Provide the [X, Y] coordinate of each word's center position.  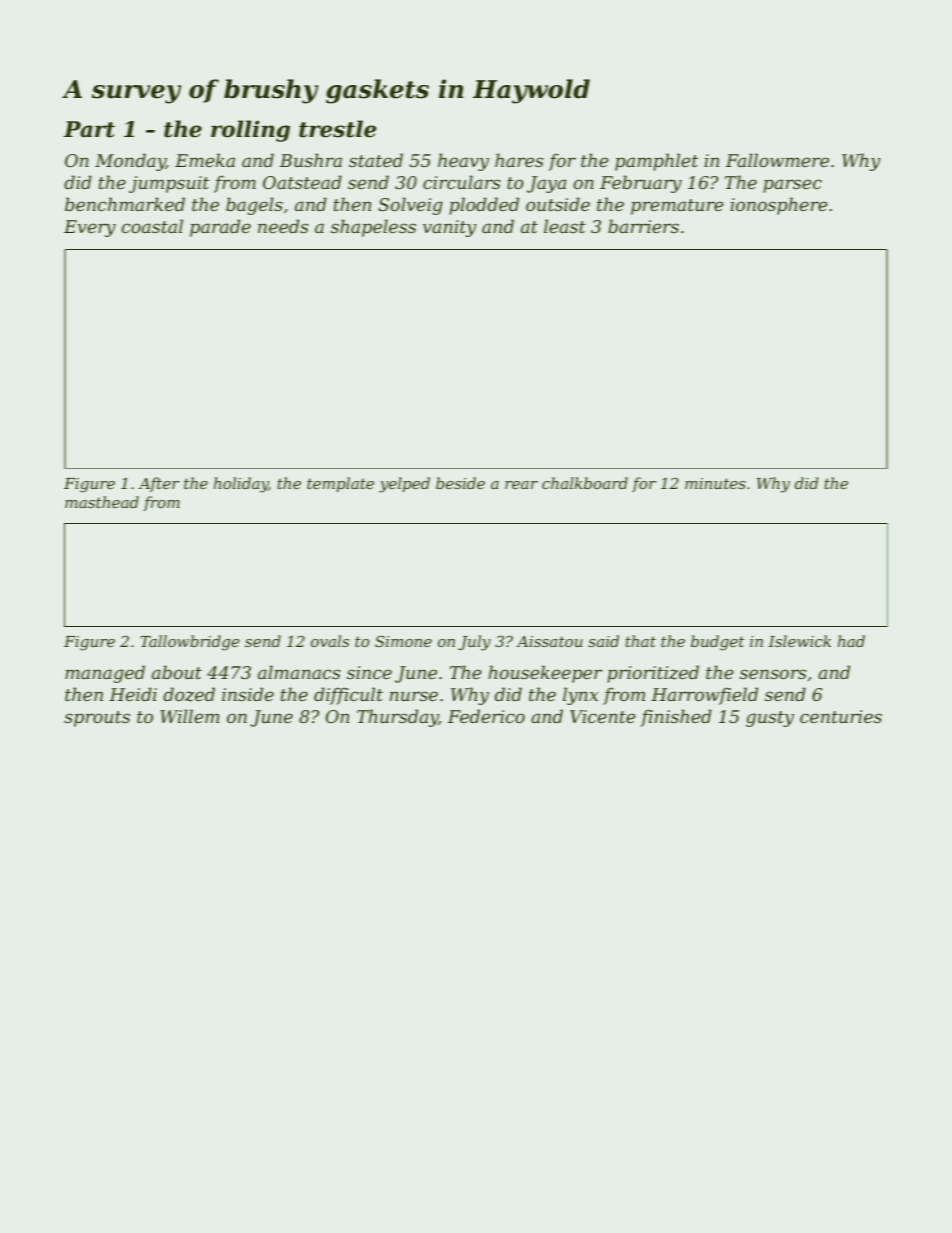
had [851, 641]
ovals [330, 641]
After [158, 484]
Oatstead [302, 182]
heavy [463, 162]
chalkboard [585, 483]
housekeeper [545, 674]
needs [283, 226]
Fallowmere [777, 160]
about [177, 672]
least [565, 226]
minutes [715, 483]
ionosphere [778, 206]
